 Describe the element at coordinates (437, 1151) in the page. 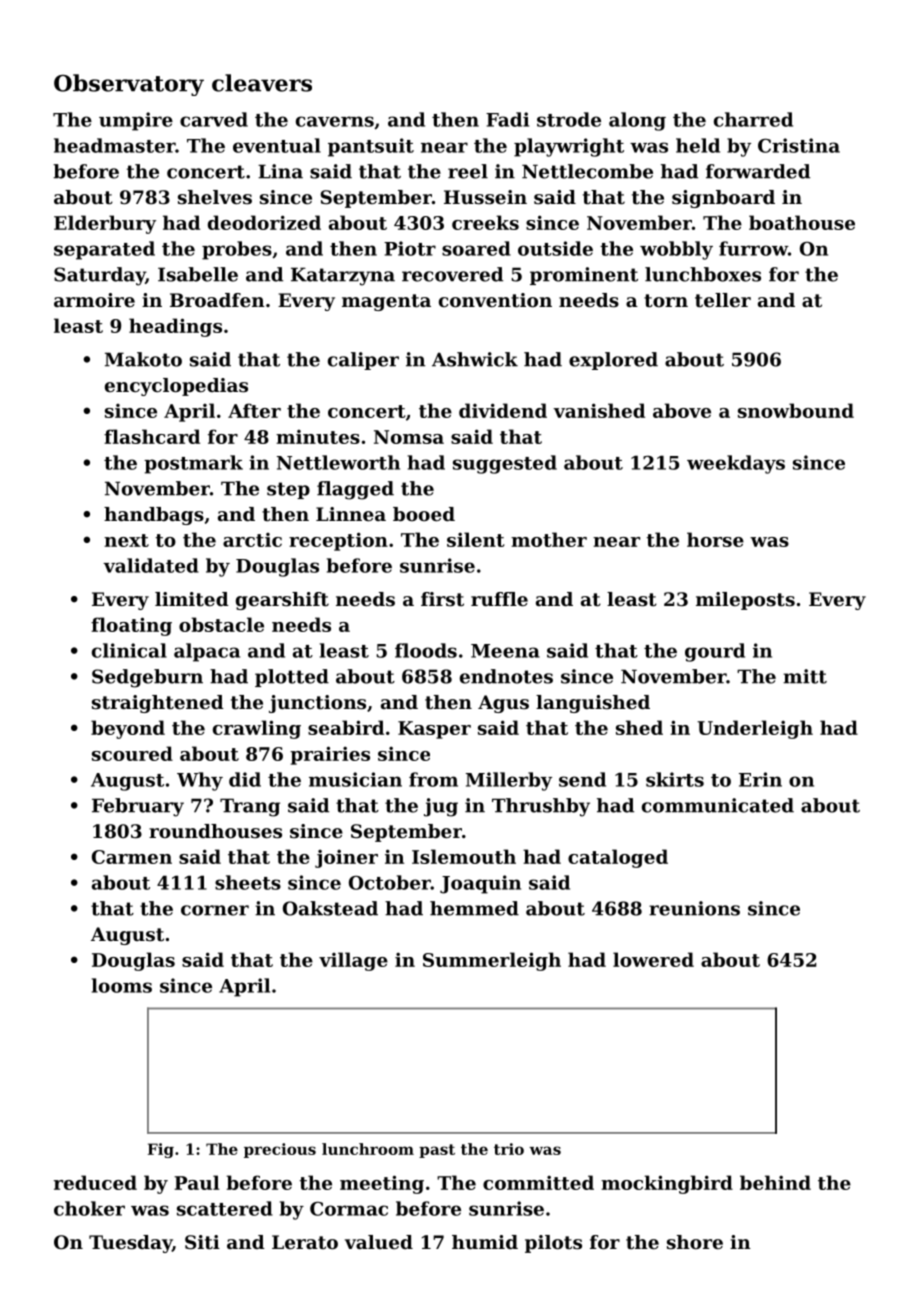

I see `past` at that location.
